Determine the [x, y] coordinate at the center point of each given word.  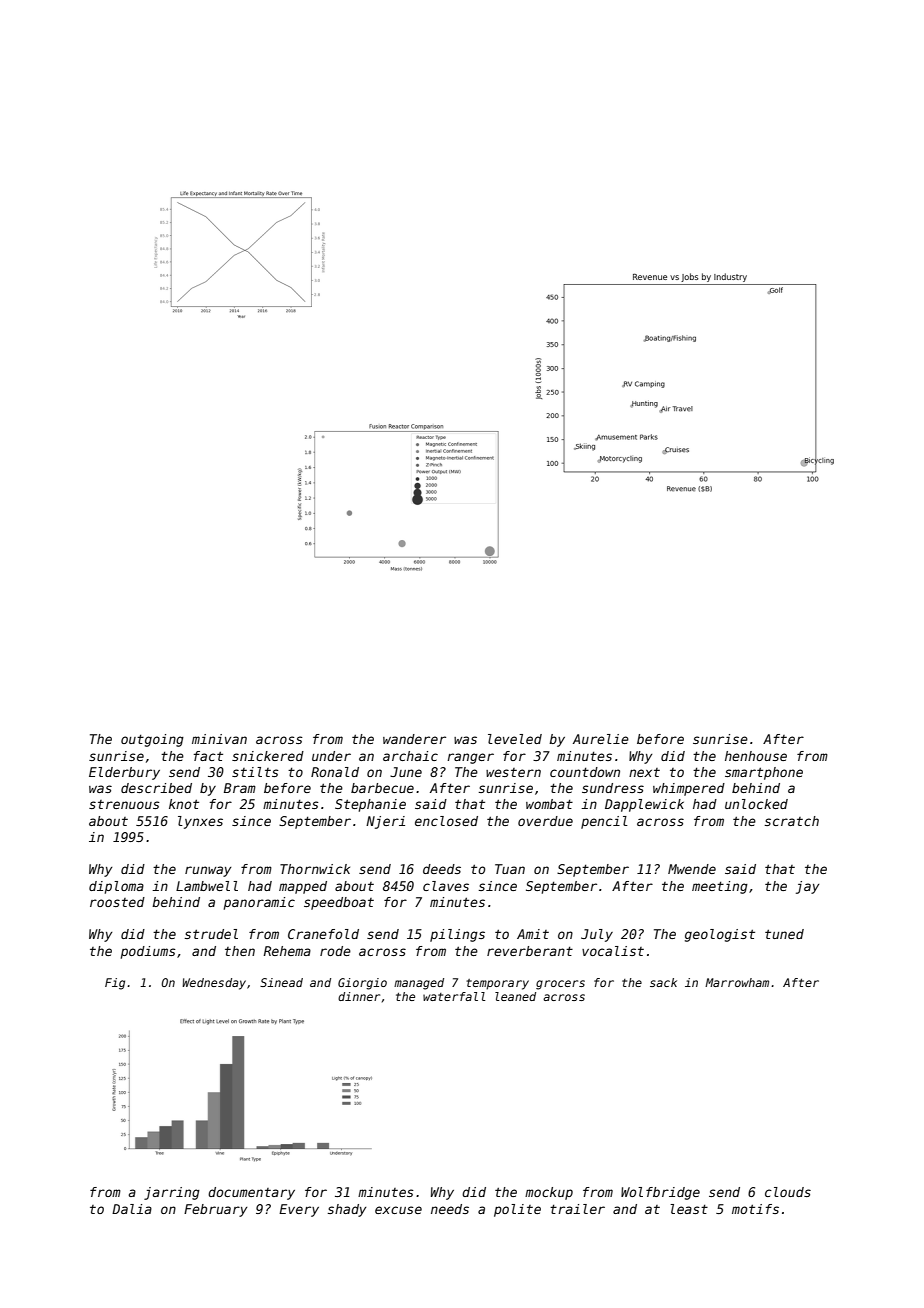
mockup [549, 1193]
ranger [470, 758]
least [689, 1209]
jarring [172, 1193]
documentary [251, 1193]
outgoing [152, 740]
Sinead [281, 982]
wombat [549, 804]
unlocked [756, 804]
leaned [515, 996]
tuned [784, 934]
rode [335, 951]
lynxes [200, 822]
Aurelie [601, 739]
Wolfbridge [660, 1193]
